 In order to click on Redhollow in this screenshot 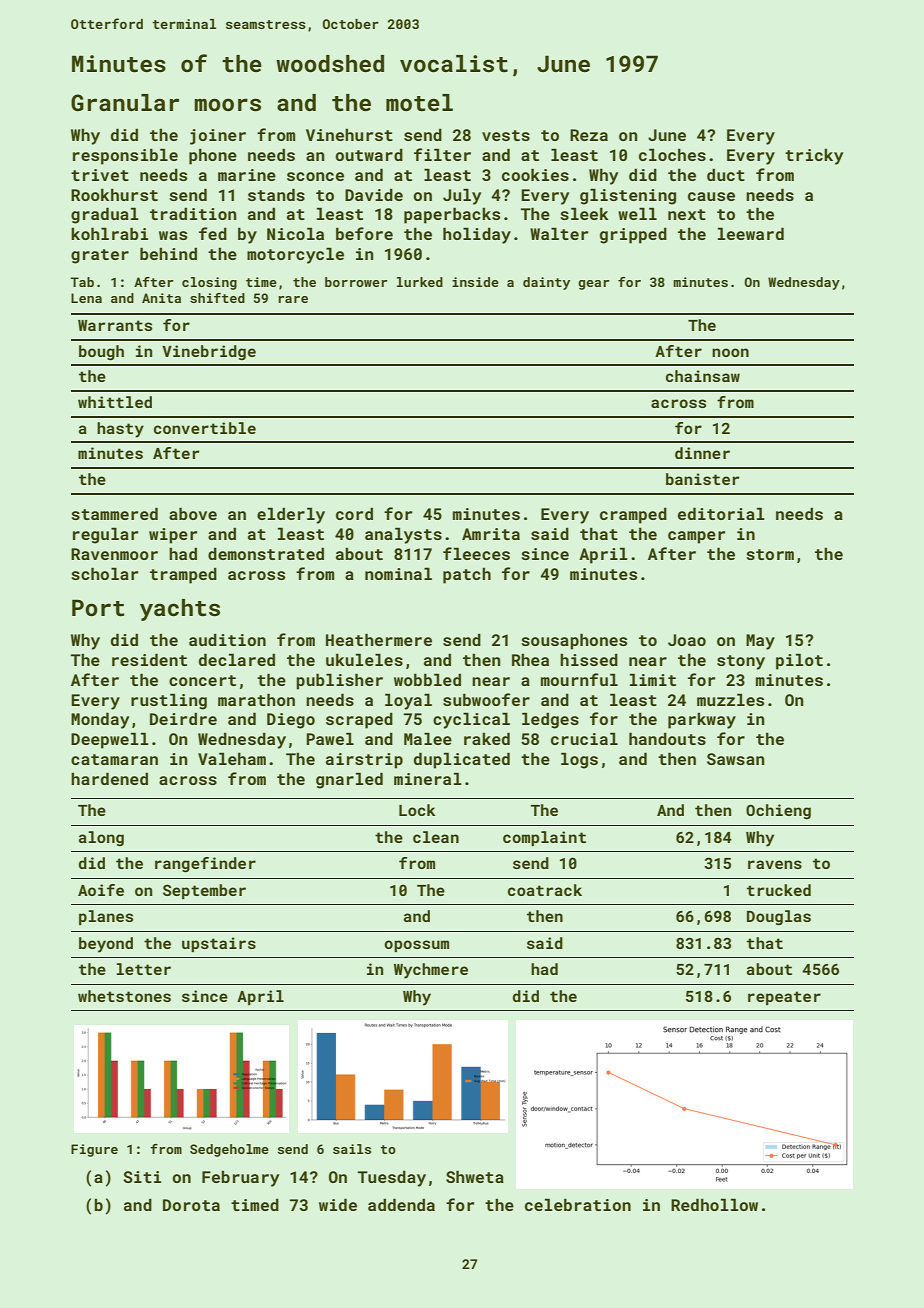, I will do `click(714, 1204)`.
